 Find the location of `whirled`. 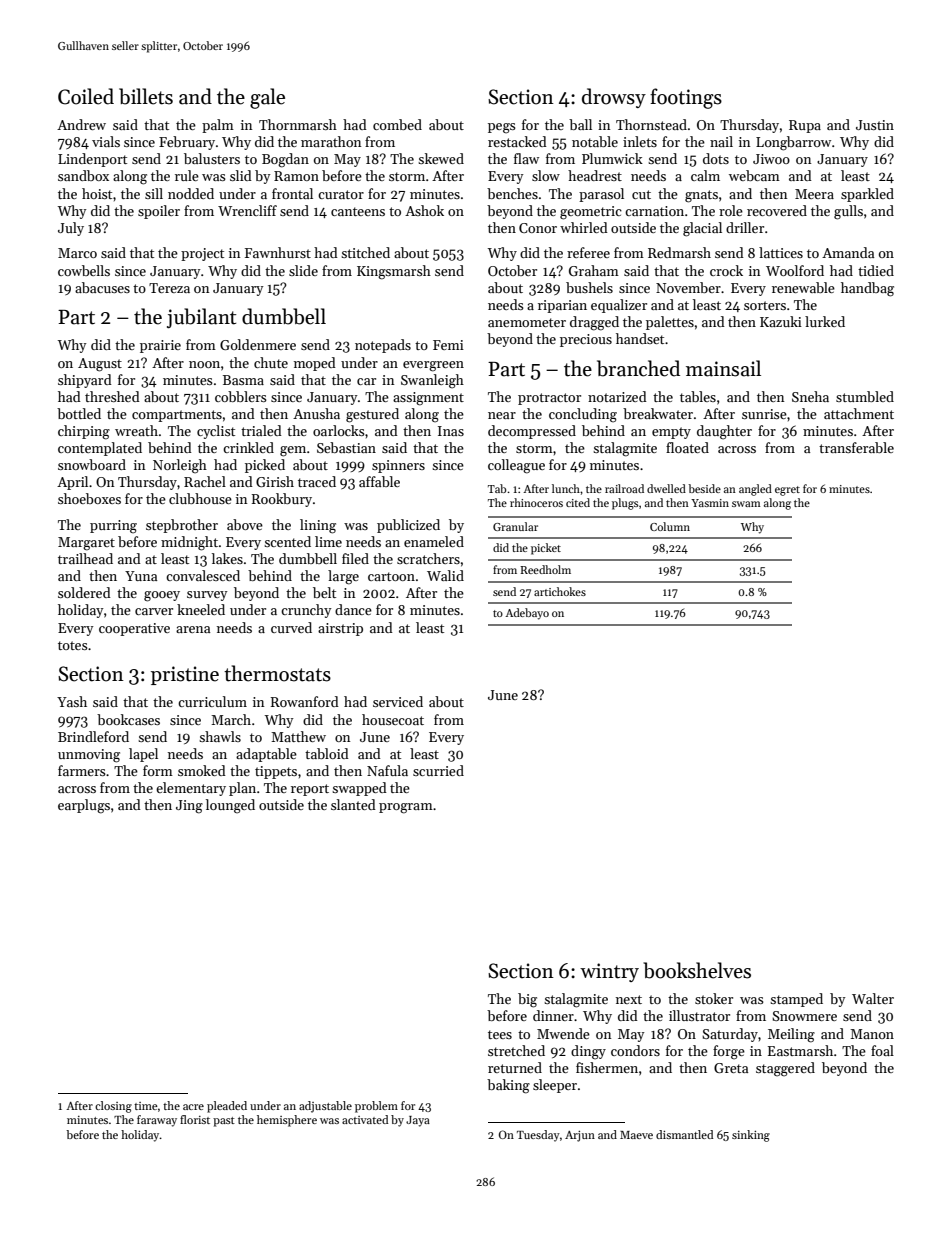

whirled is located at coordinates (584, 227).
